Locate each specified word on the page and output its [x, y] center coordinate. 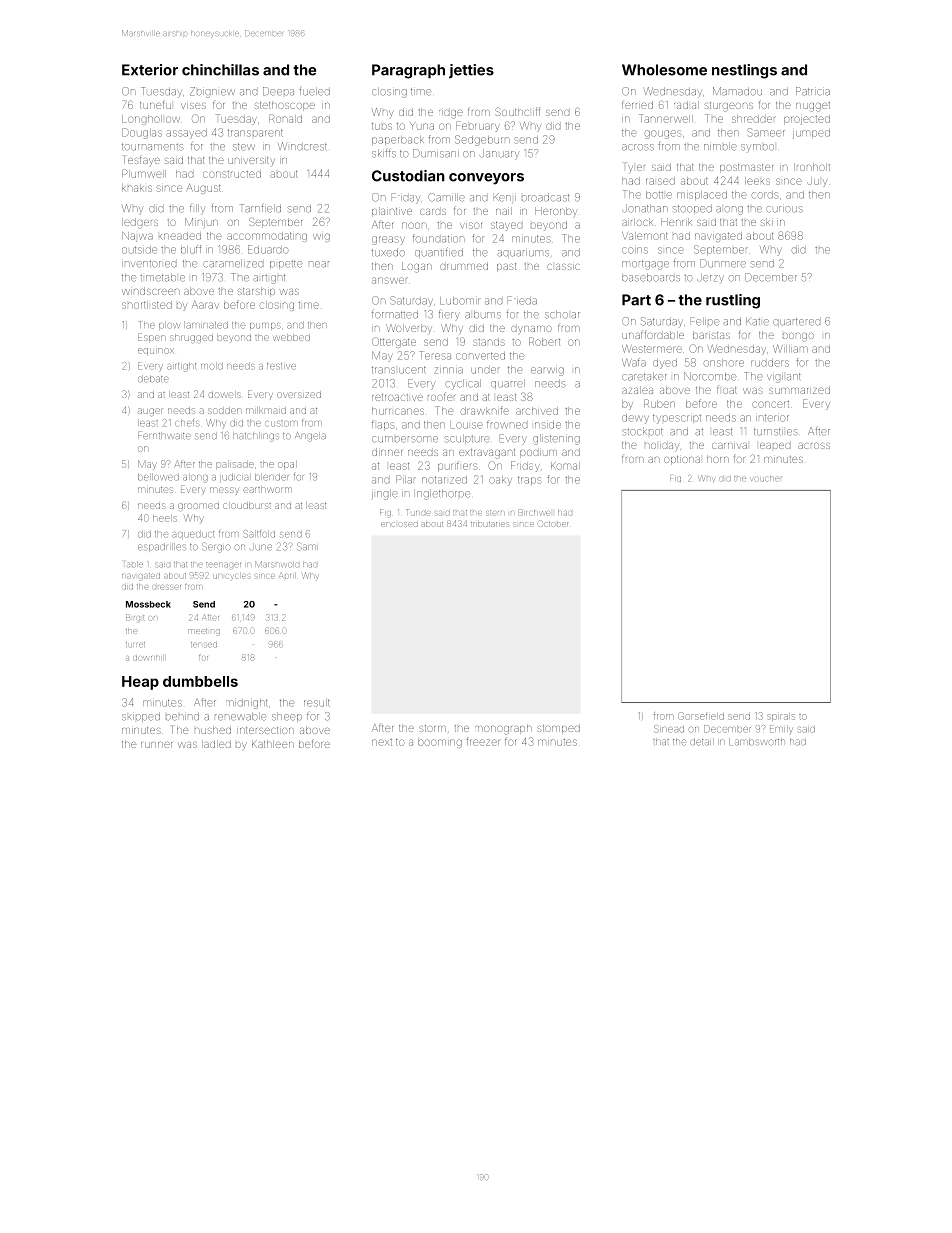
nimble [720, 147]
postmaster [746, 168]
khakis [137, 188]
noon [414, 225]
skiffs [384, 153]
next [382, 742]
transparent [255, 133]
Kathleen [273, 744]
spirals [781, 717]
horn [718, 459]
